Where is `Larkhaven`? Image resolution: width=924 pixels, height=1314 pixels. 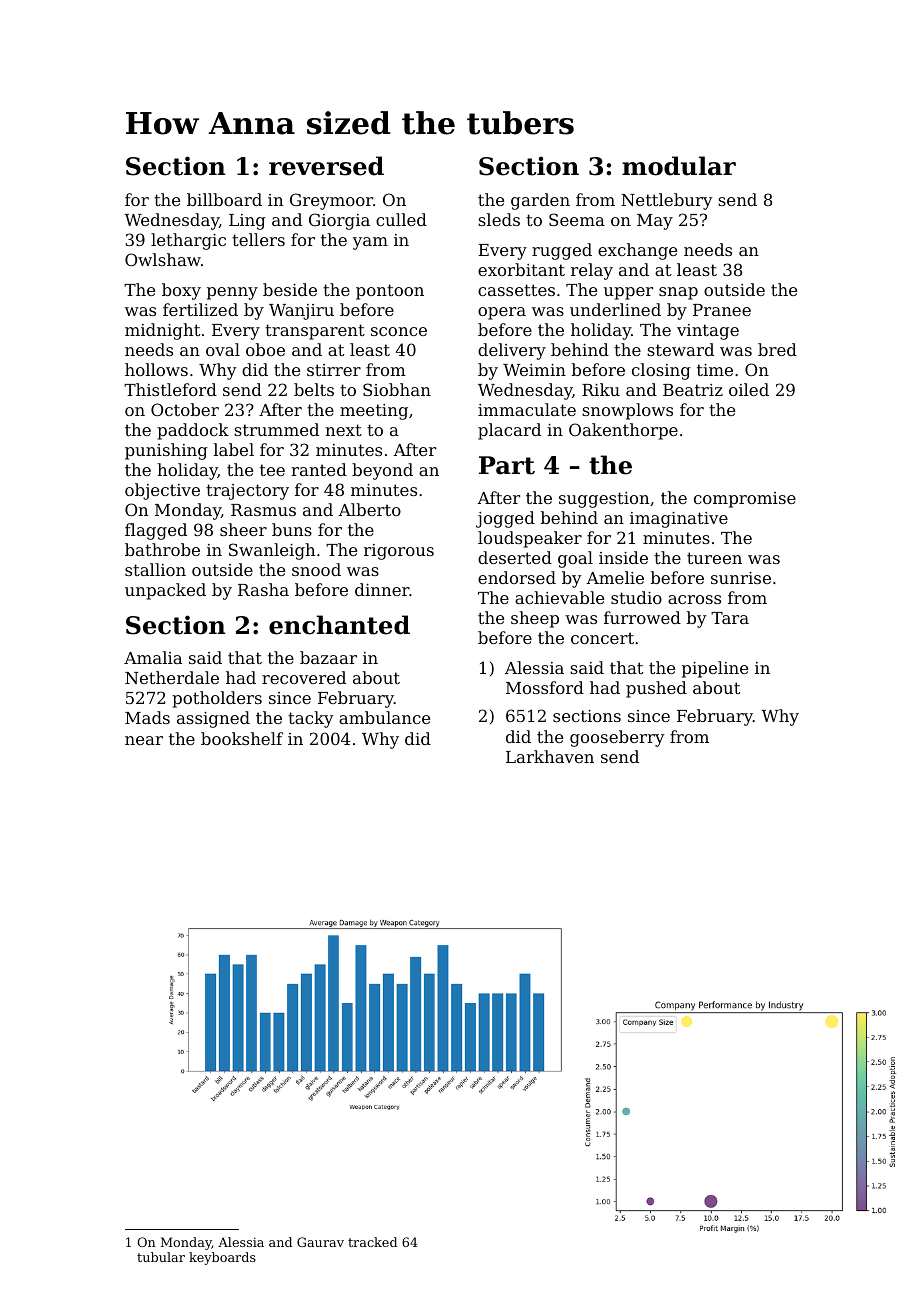
Larkhaven is located at coordinates (550, 756).
